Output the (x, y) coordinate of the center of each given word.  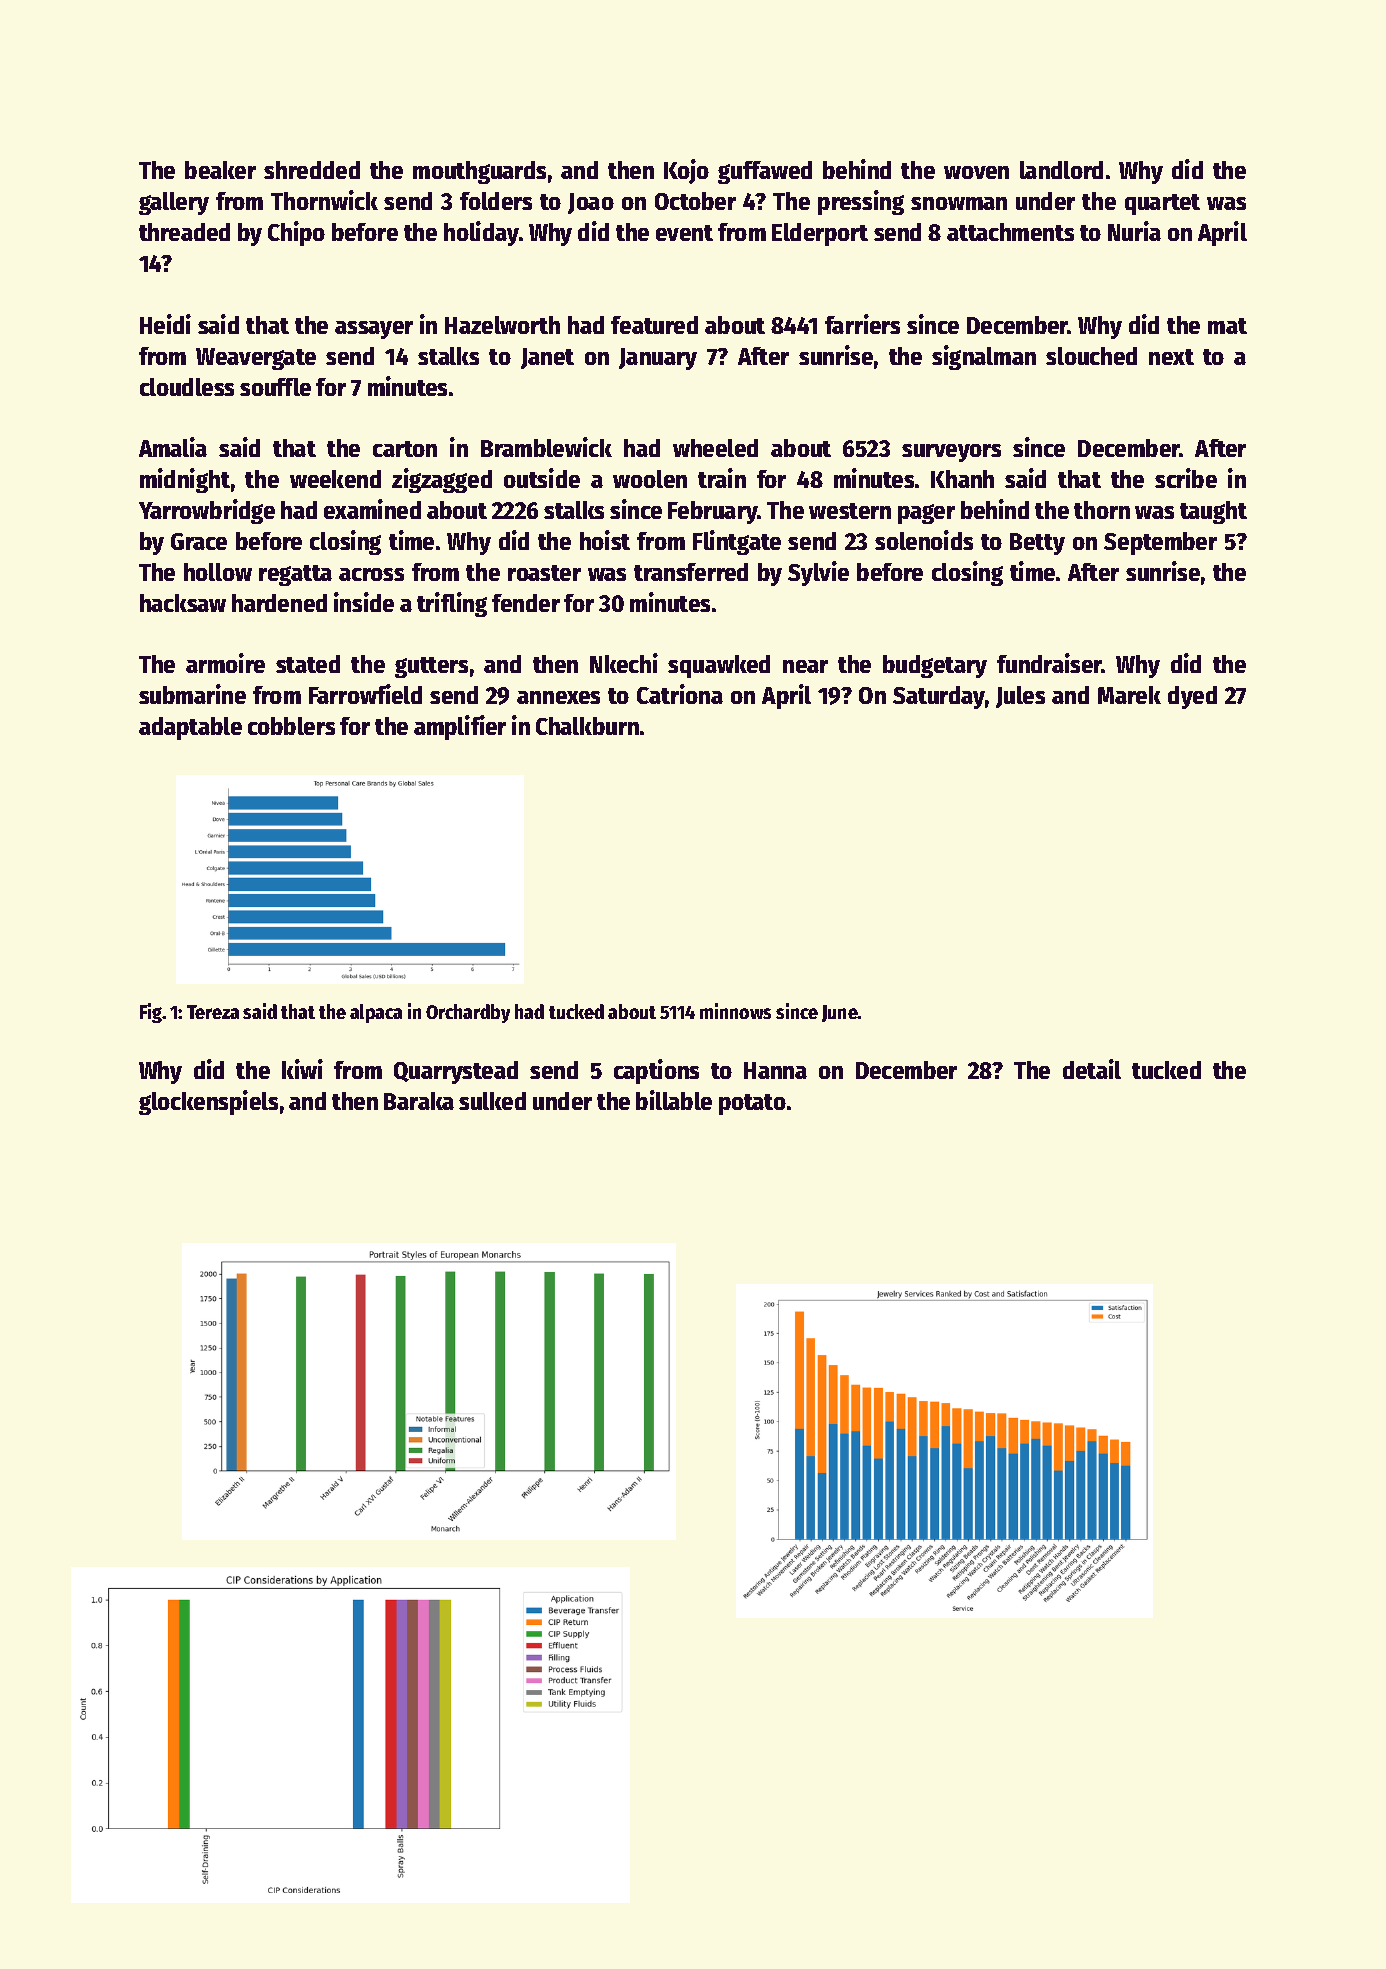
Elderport (820, 234)
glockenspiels (208, 1102)
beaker (220, 170)
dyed (1192, 697)
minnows (735, 1011)
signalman (984, 357)
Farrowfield (365, 694)
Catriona (680, 694)
